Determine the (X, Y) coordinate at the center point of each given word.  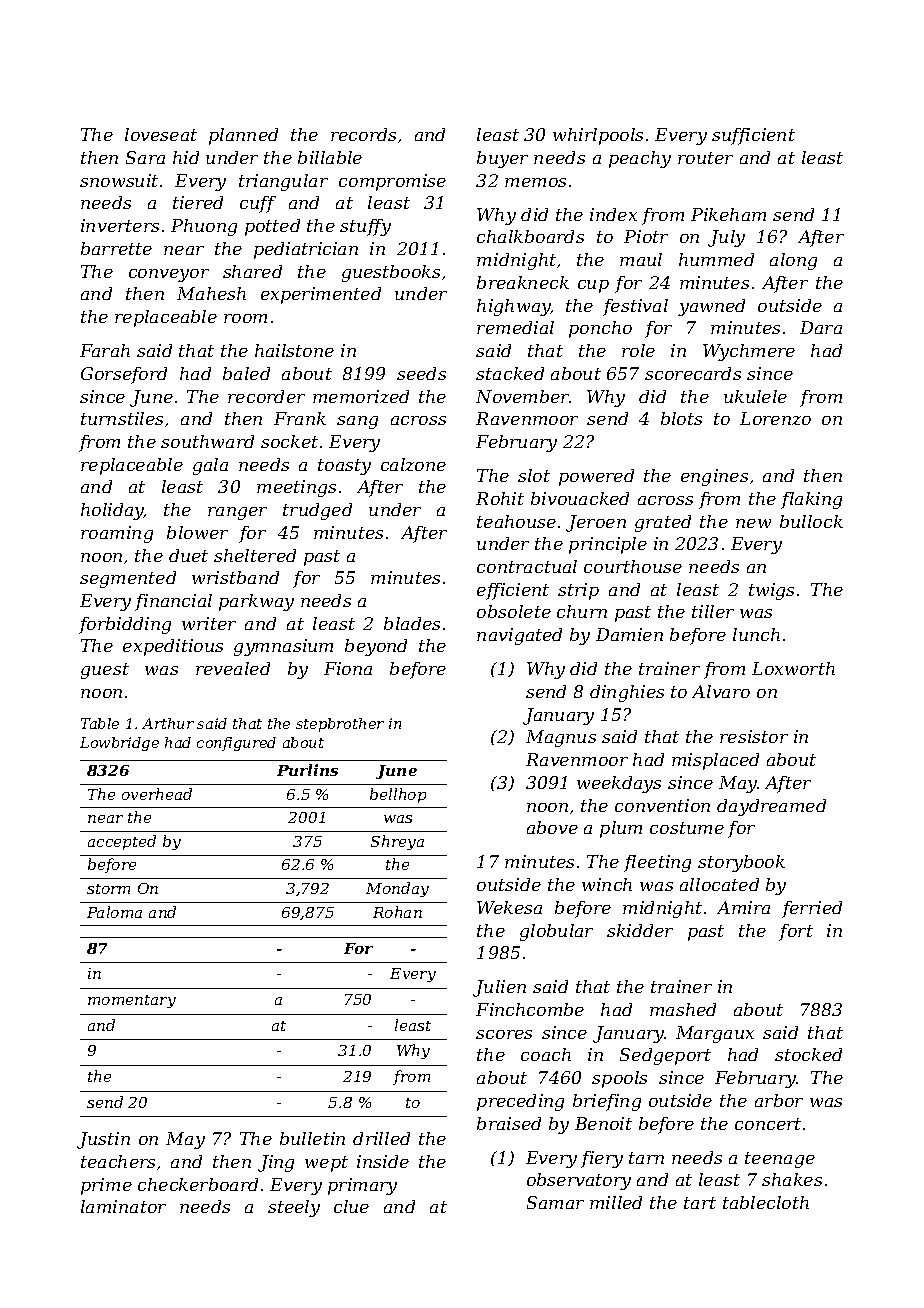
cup (593, 286)
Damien (629, 634)
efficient (513, 591)
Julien (499, 988)
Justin (103, 1140)
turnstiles (122, 418)
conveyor (169, 275)
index (613, 214)
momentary (132, 1001)
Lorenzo (775, 418)
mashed (683, 1009)
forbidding (125, 625)
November (523, 396)
